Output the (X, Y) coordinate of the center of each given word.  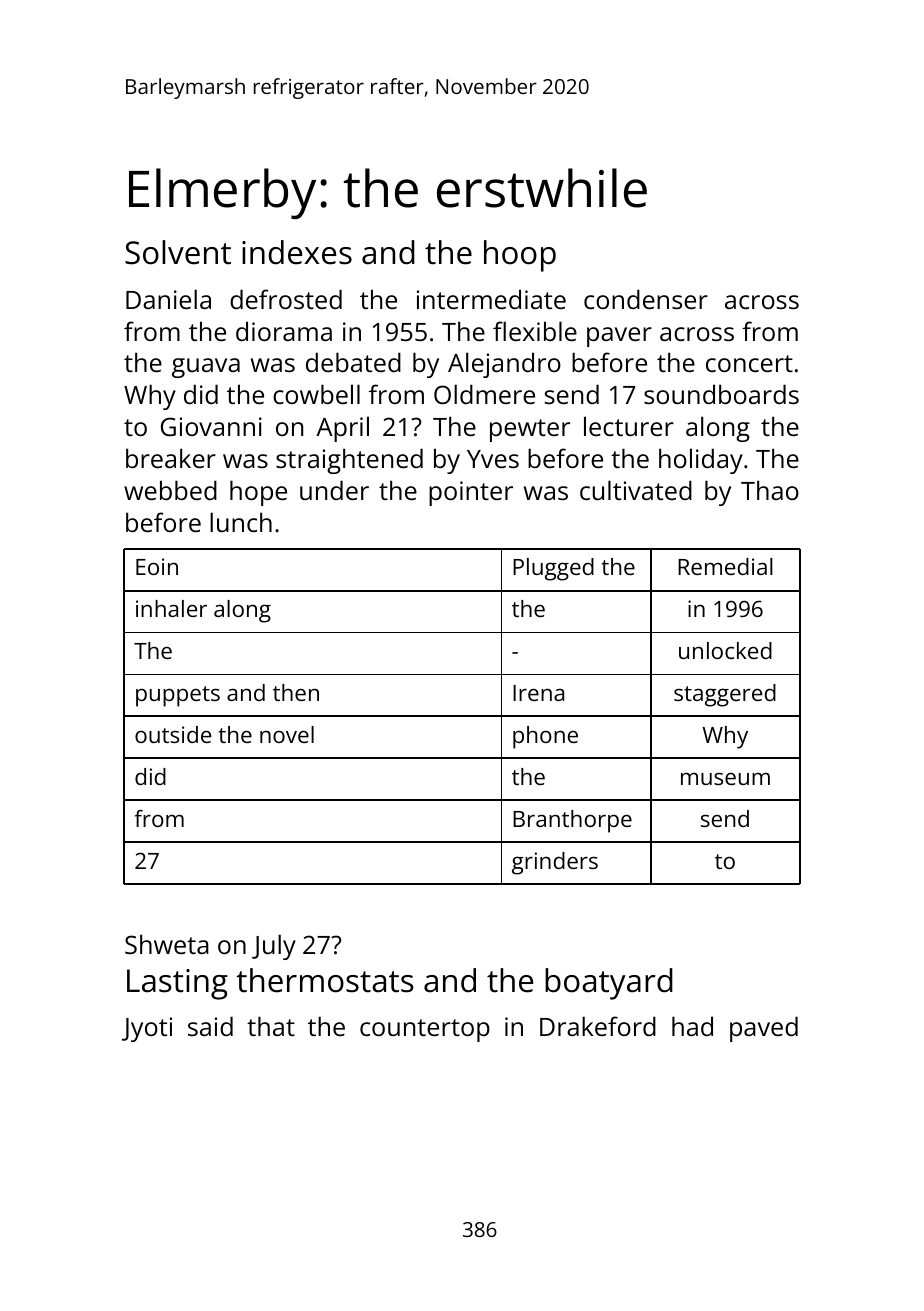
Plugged (553, 569)
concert (749, 363)
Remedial (725, 566)
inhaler (171, 608)
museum (725, 778)
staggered (725, 695)
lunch (241, 522)
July (274, 947)
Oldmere (484, 394)
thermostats (325, 980)
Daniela (168, 299)
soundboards (721, 394)
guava (206, 368)
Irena (538, 693)
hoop (520, 256)
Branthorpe (572, 821)
